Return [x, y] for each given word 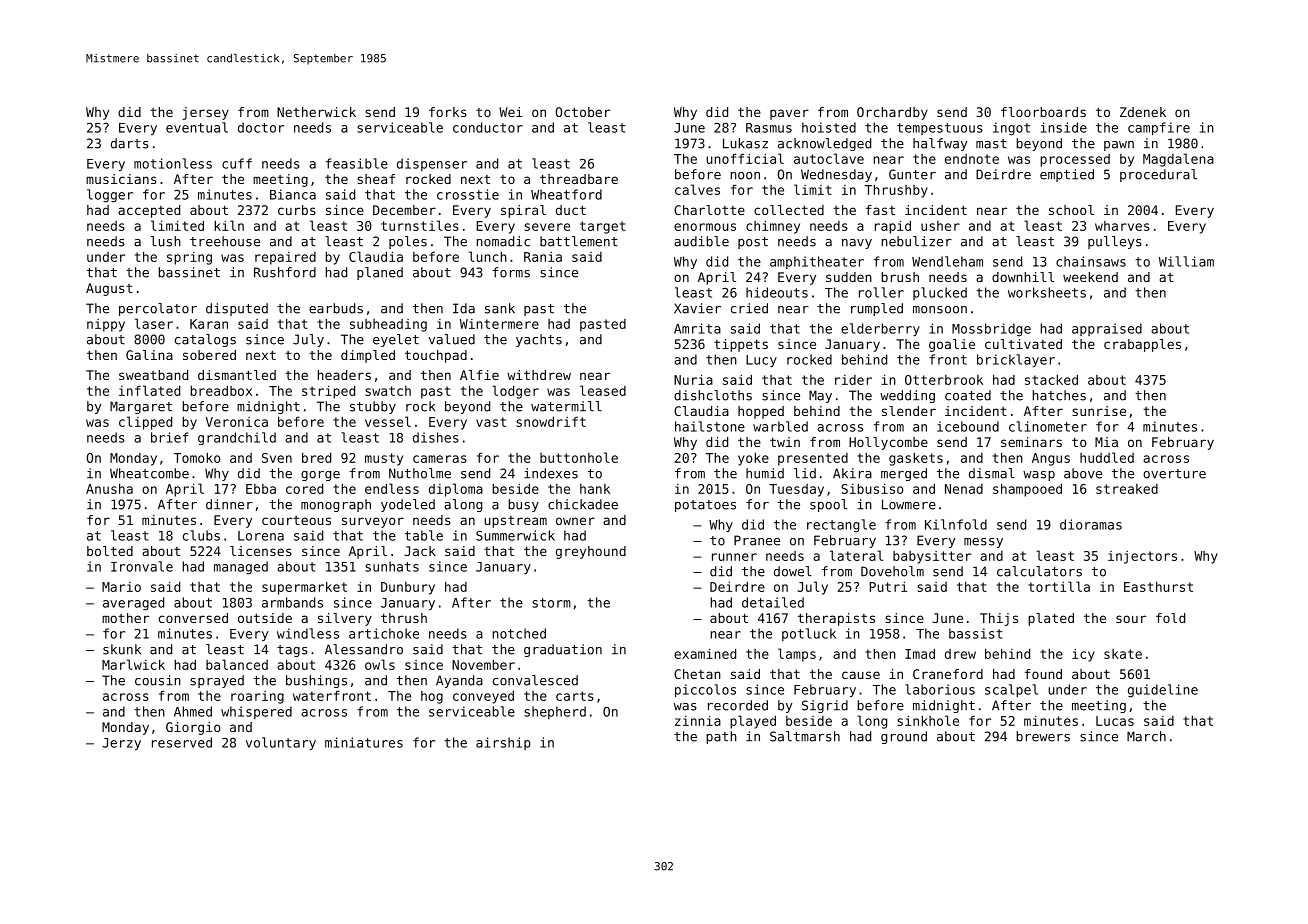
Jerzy [121, 744]
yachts [539, 340]
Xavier [697, 308]
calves [697, 189]
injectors [1142, 557]
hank [595, 489]
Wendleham [947, 261]
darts [130, 143]
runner [734, 557]
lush [166, 241]
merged [904, 474]
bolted [110, 551]
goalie [952, 345]
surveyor [373, 522]
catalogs [205, 340]
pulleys [1115, 242]
